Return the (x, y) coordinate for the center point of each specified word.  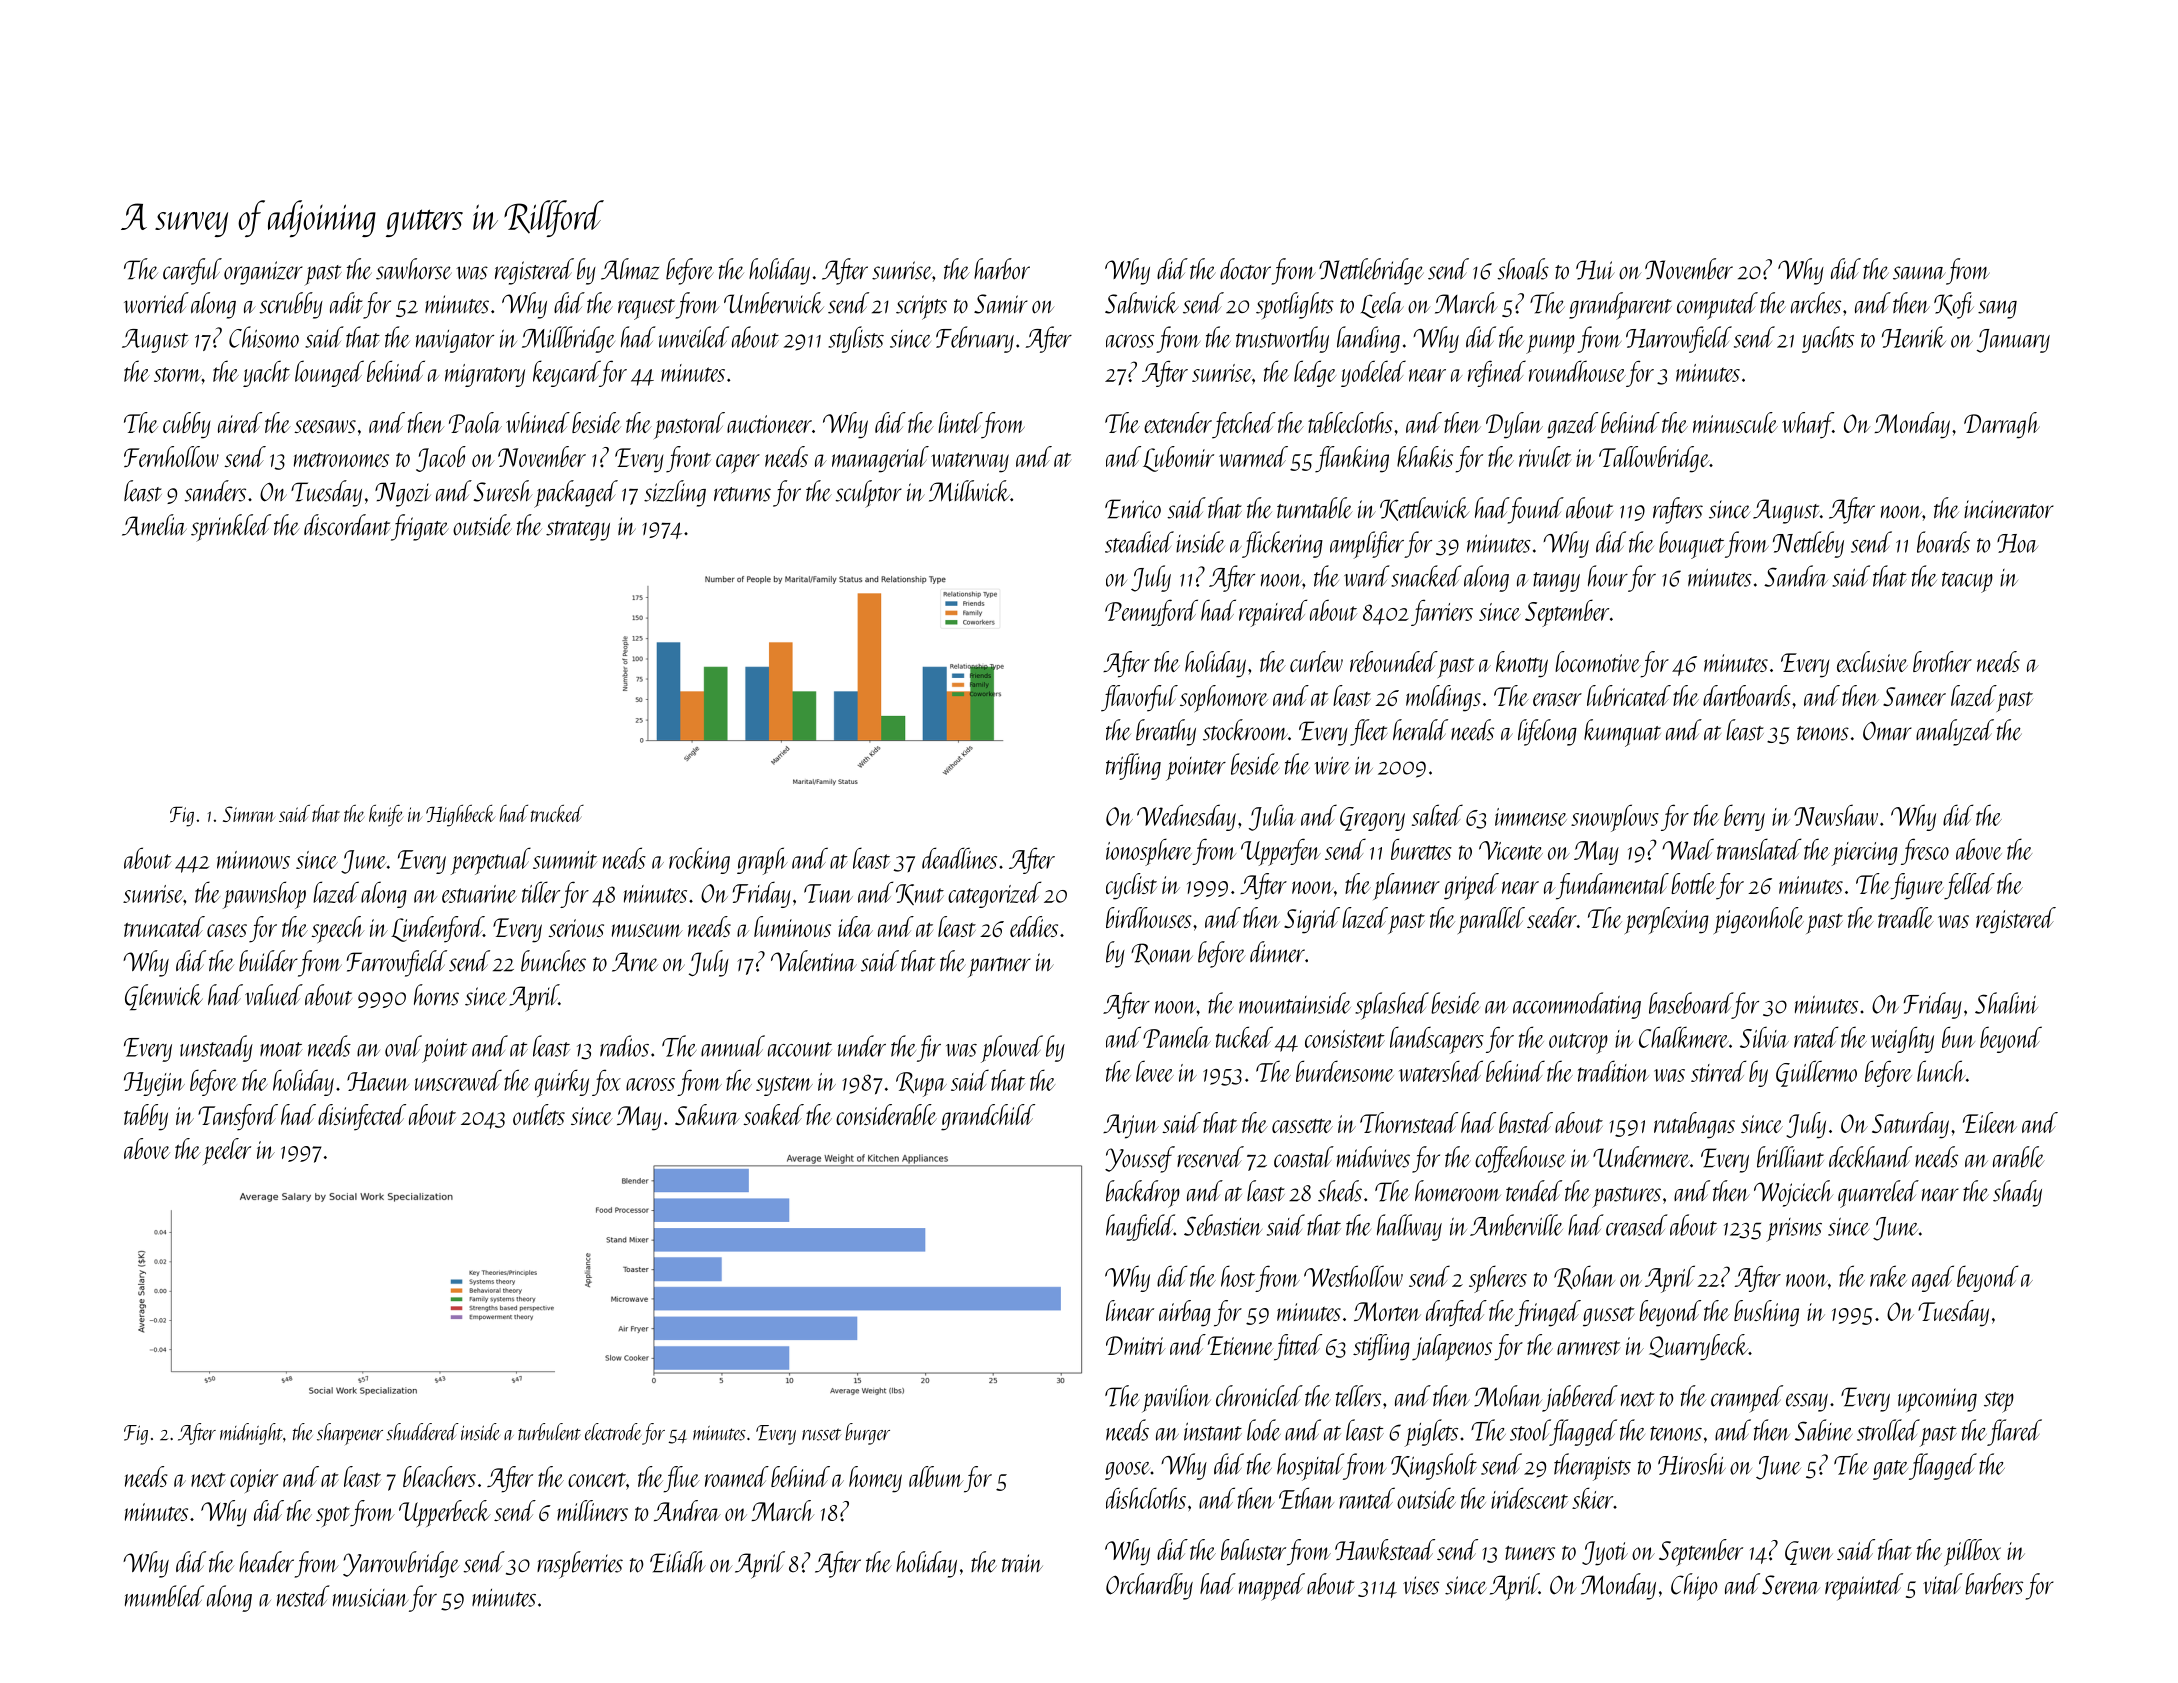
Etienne (1241, 1345)
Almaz (630, 269)
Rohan (1584, 1277)
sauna (1919, 273)
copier (254, 1481)
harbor (1002, 269)
